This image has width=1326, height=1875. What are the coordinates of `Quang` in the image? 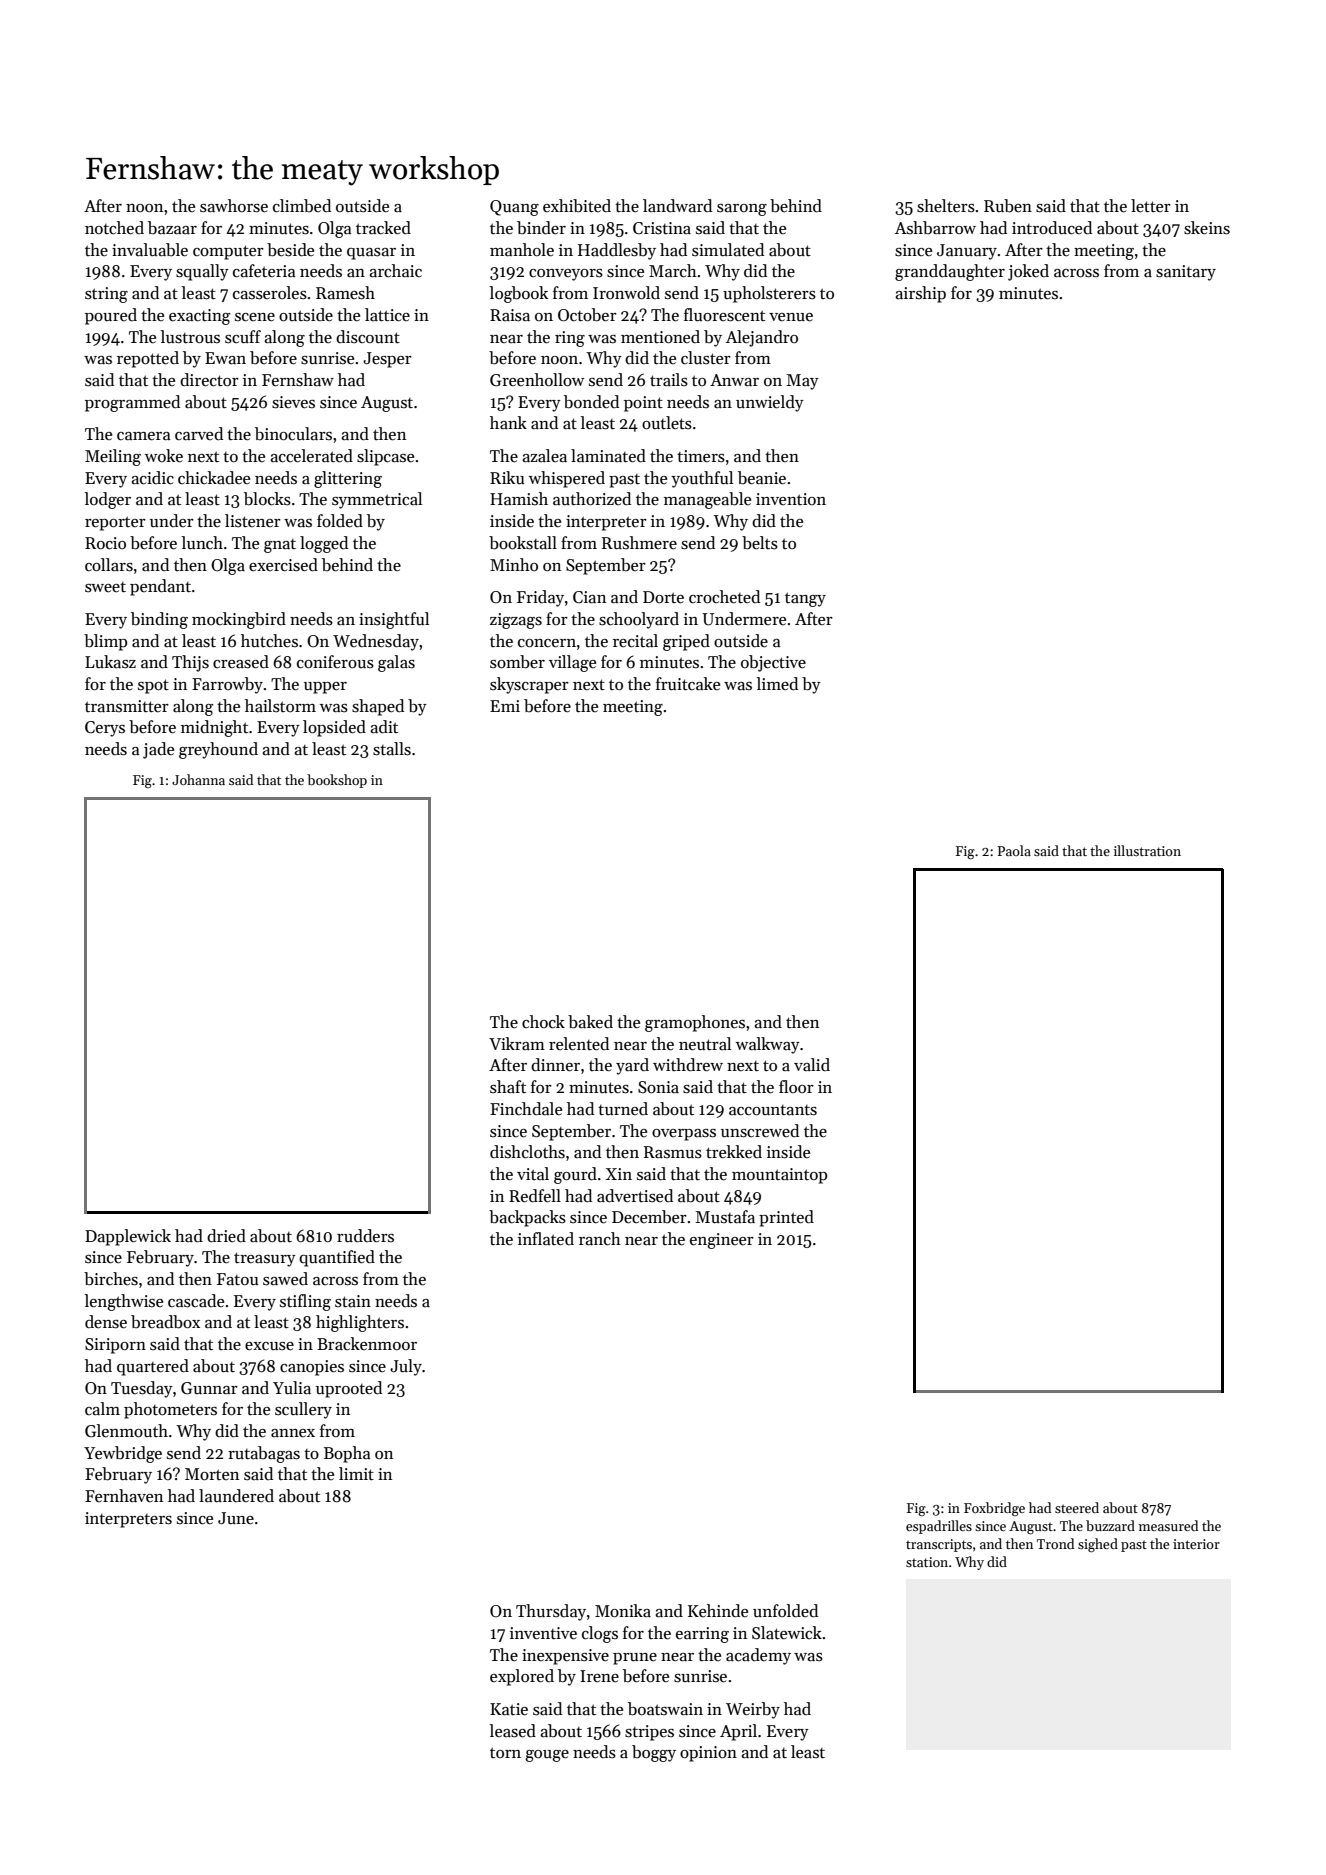 It's located at (514, 208).
